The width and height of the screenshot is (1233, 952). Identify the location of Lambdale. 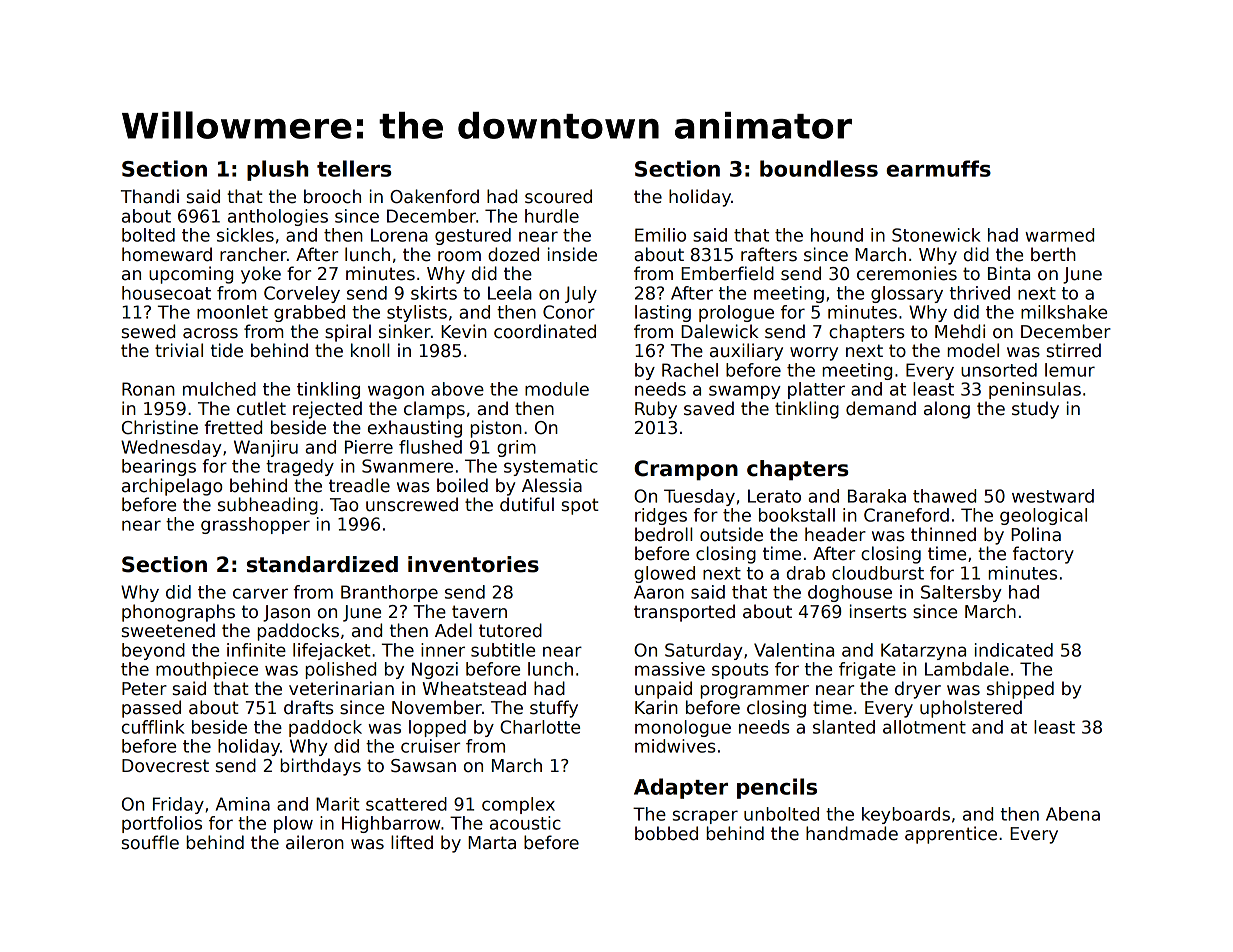
(967, 669).
